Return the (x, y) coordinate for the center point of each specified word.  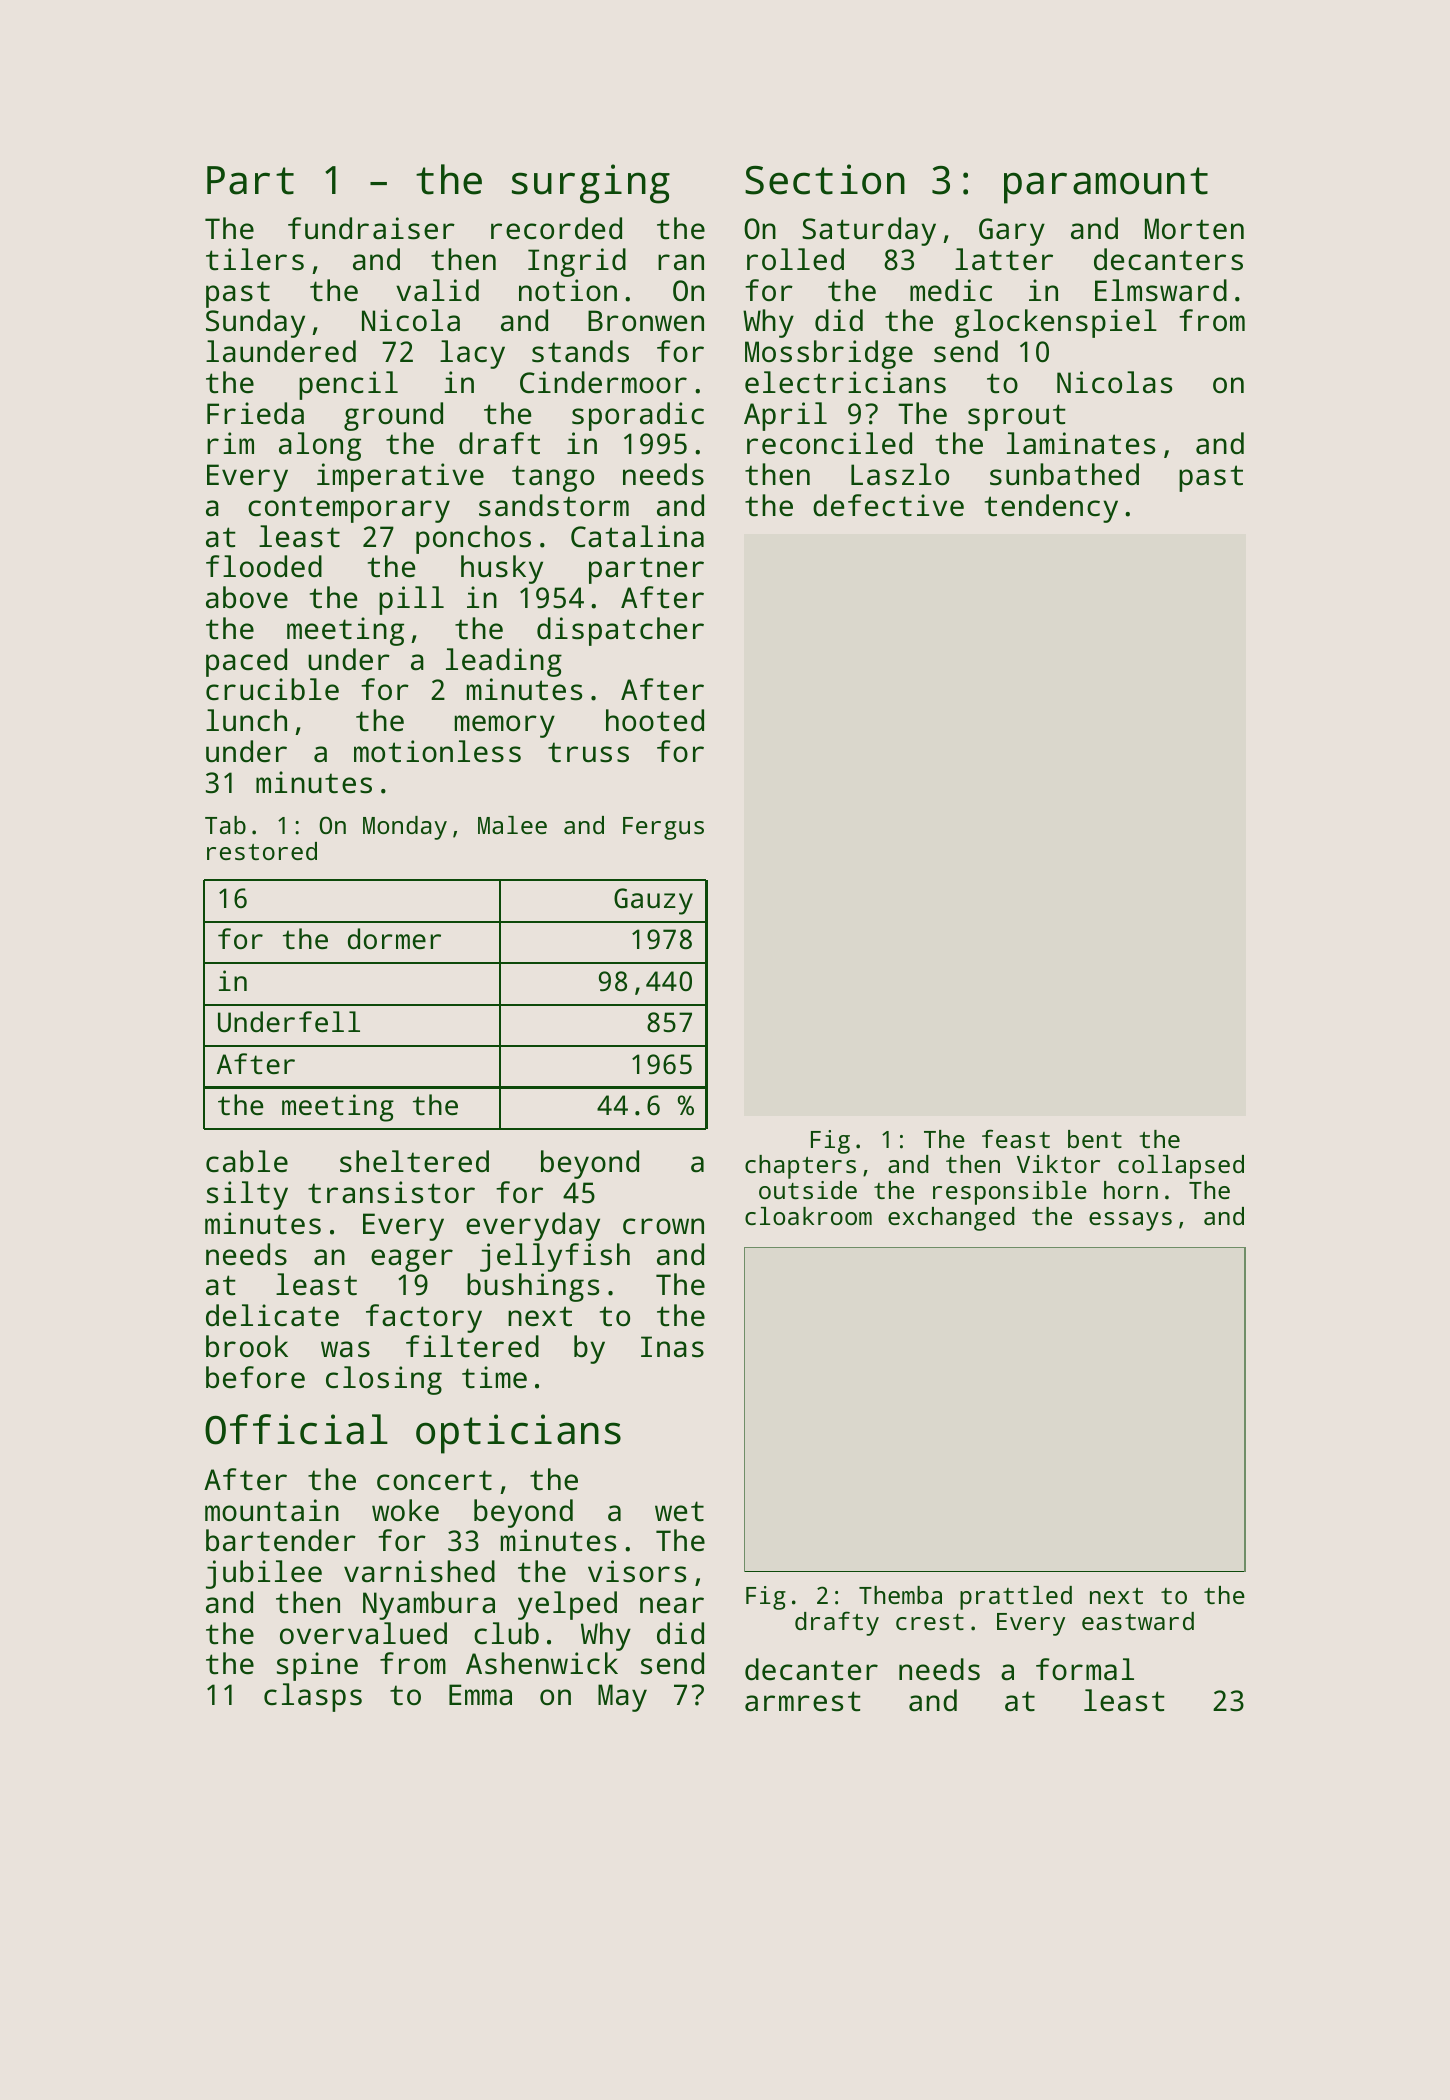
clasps (313, 1697)
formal (1085, 1669)
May (622, 1698)
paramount (1106, 185)
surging (591, 184)
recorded (556, 228)
